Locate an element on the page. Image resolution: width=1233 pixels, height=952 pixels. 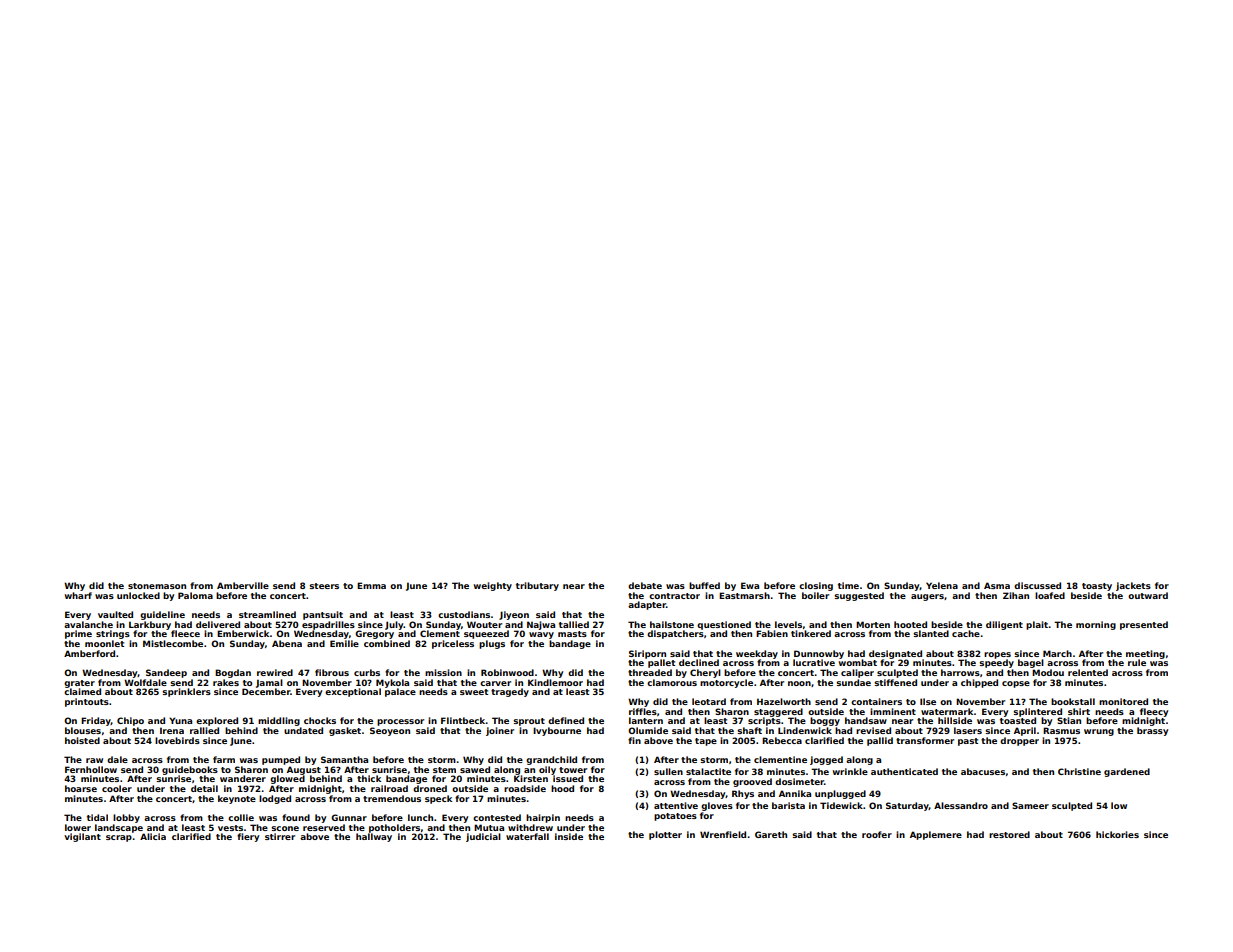
adapter is located at coordinates (647, 605).
